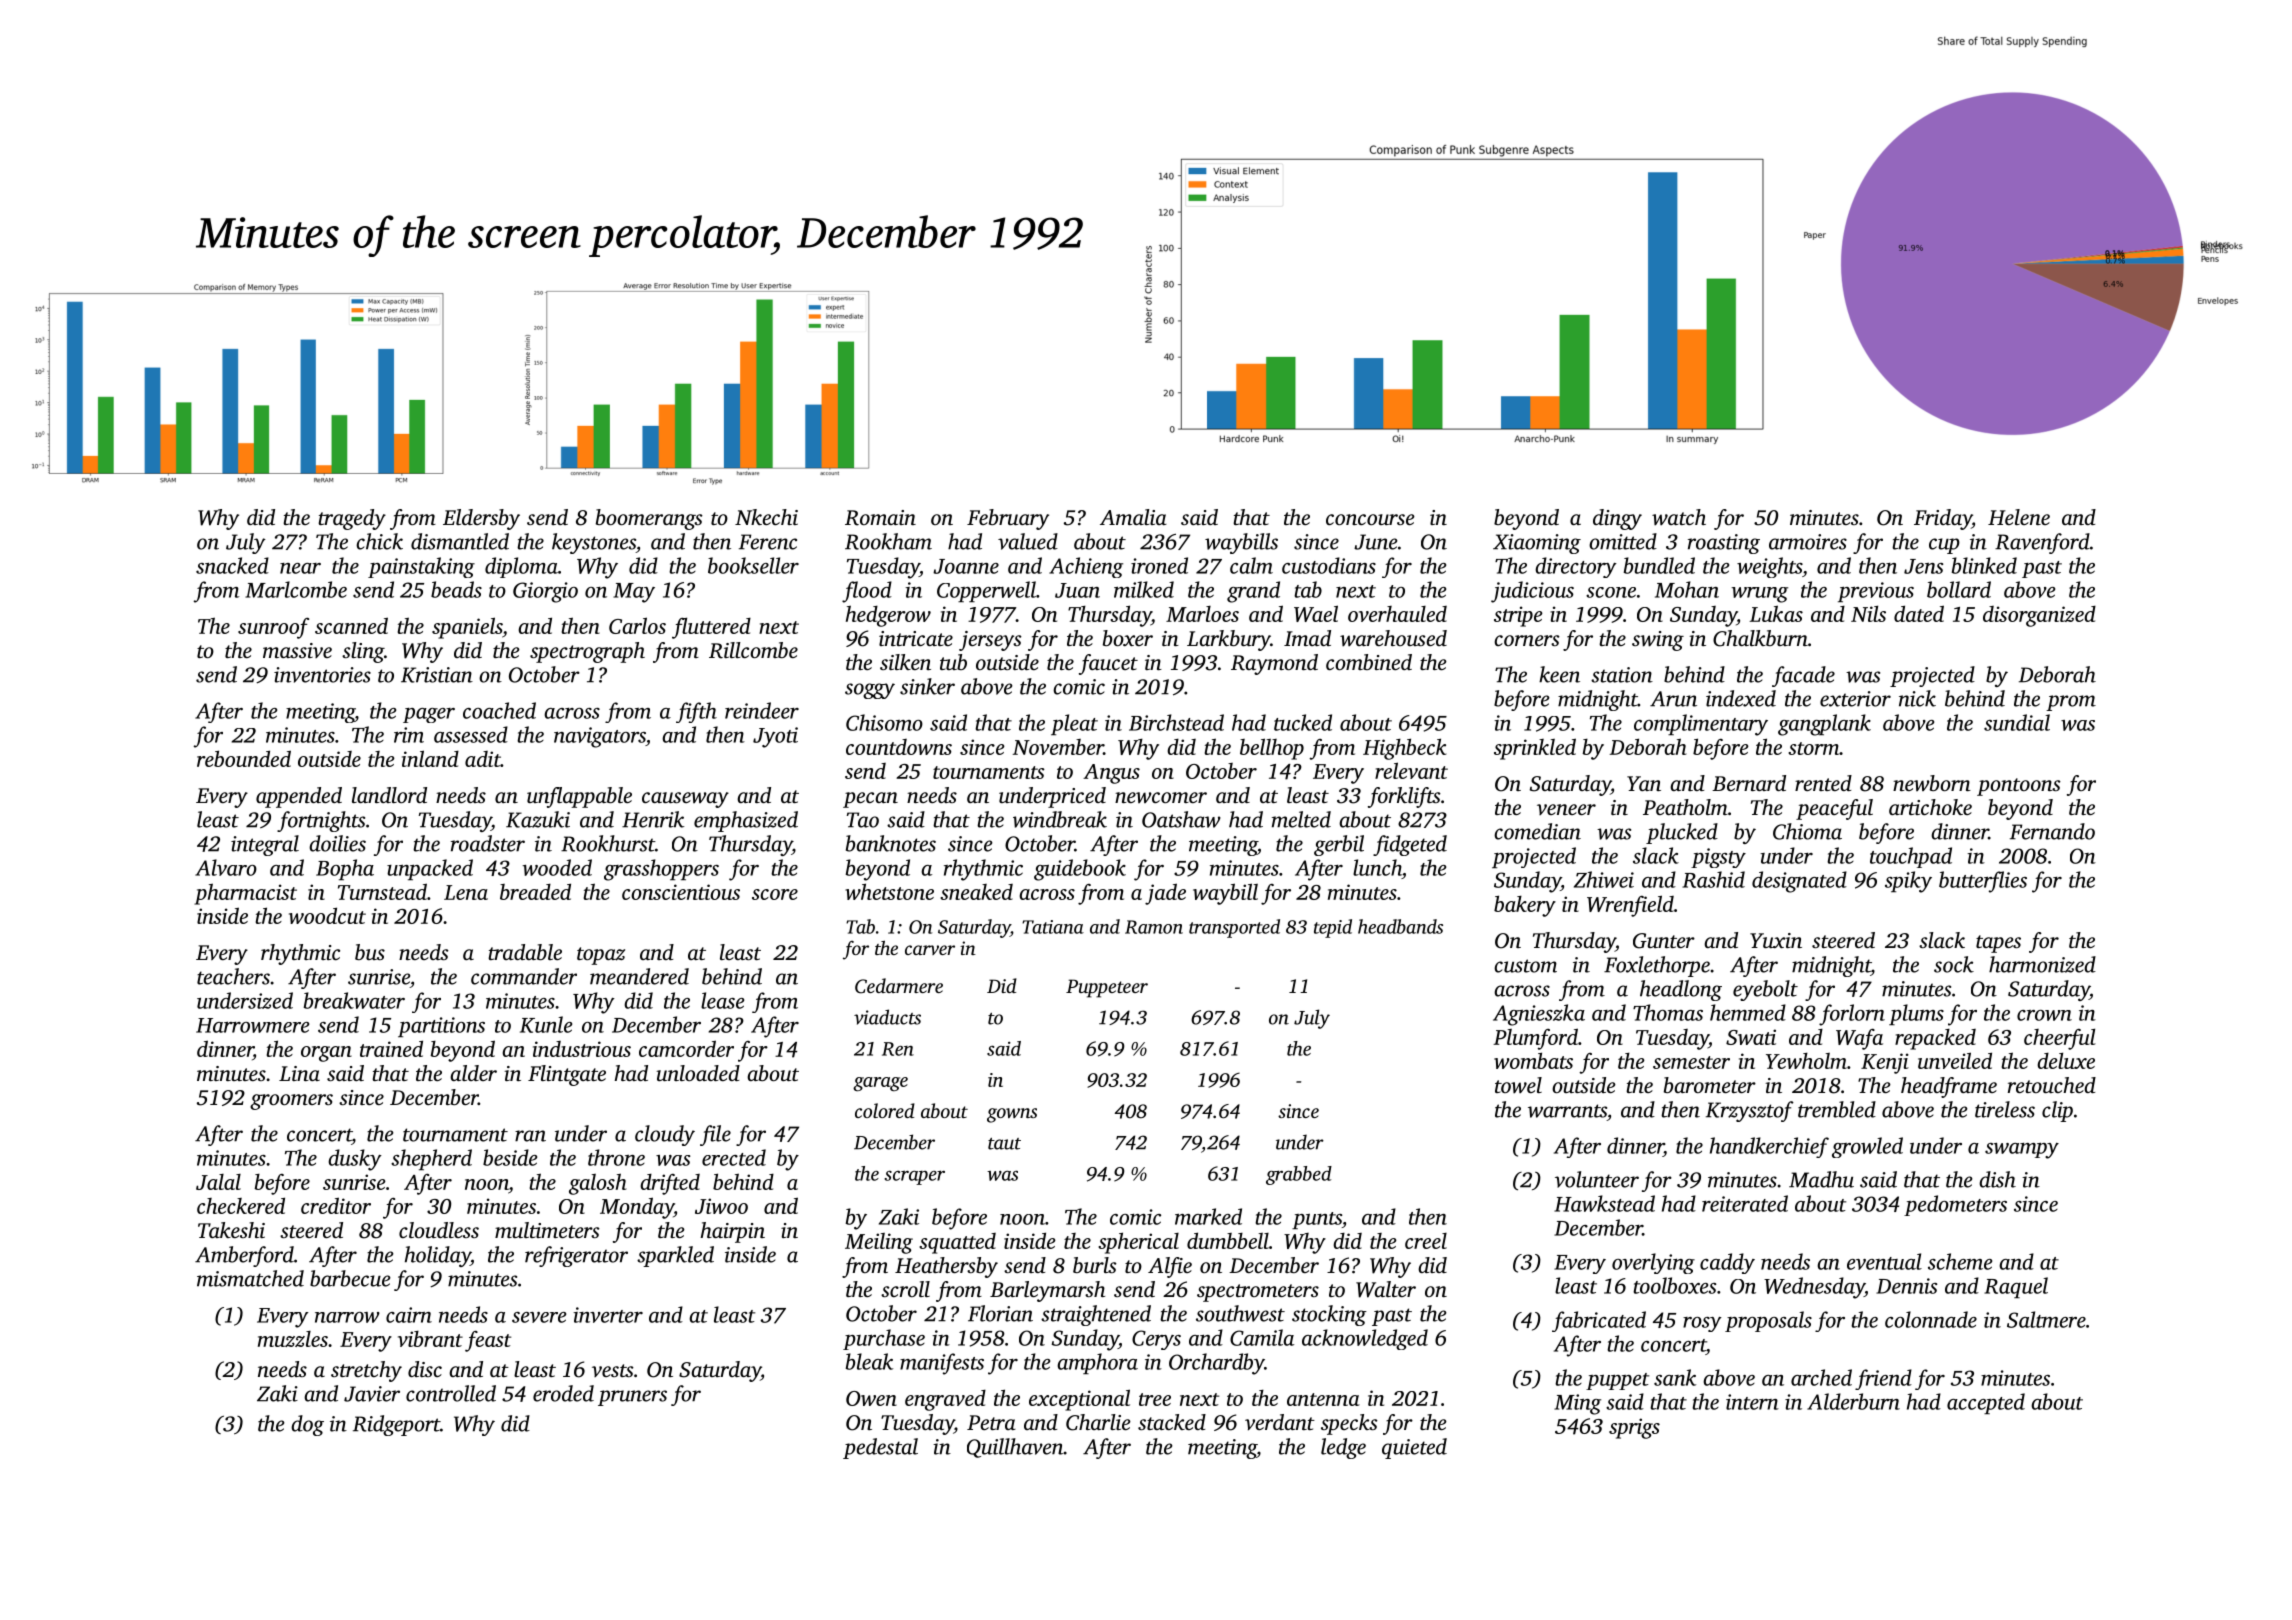 Image resolution: width=2292 pixels, height=1620 pixels. What do you see at coordinates (1959, 589) in the page?
I see `bollard` at bounding box center [1959, 589].
